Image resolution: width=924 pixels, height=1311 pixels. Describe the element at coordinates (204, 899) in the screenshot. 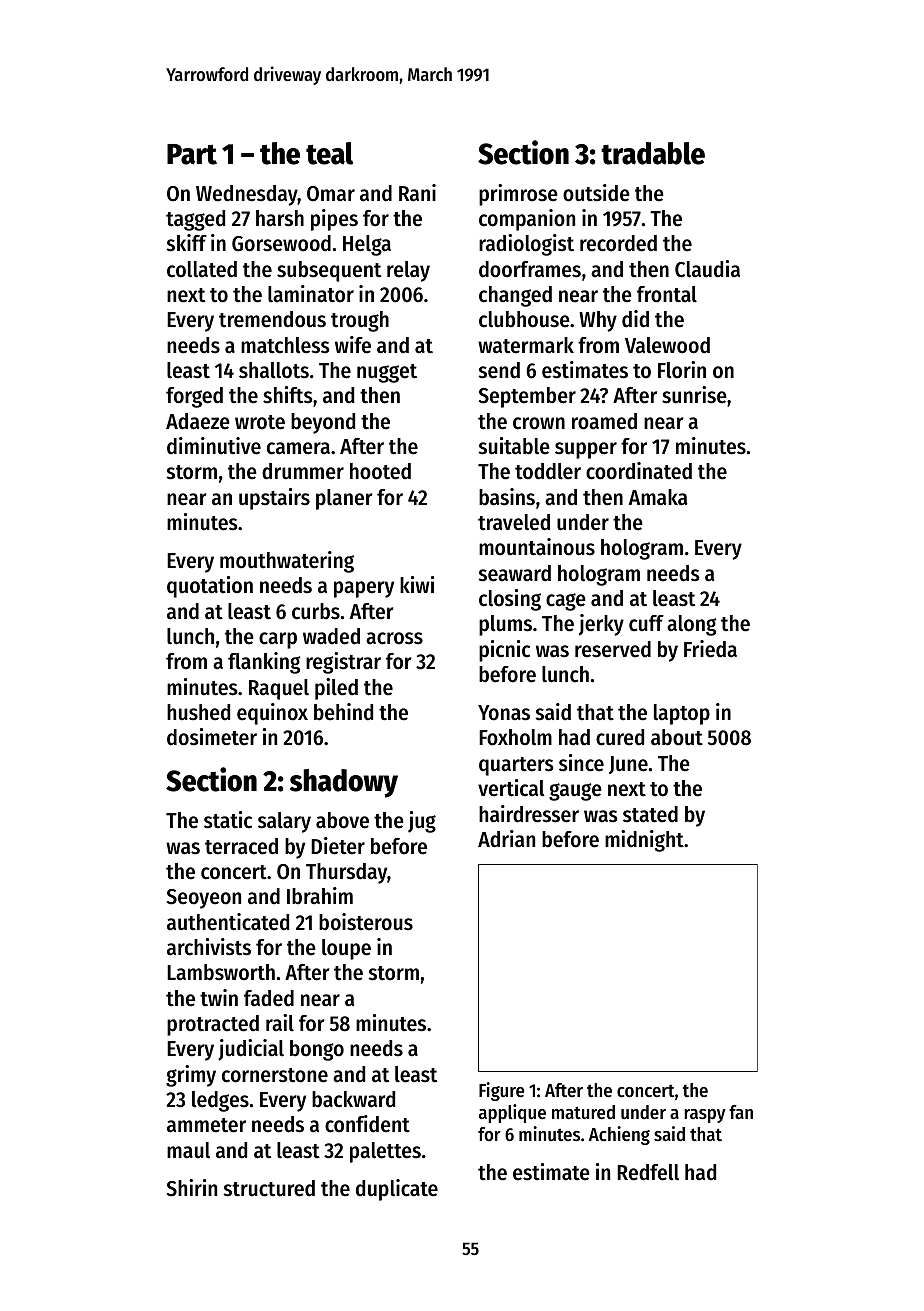

I see `Seoyeon` at that location.
